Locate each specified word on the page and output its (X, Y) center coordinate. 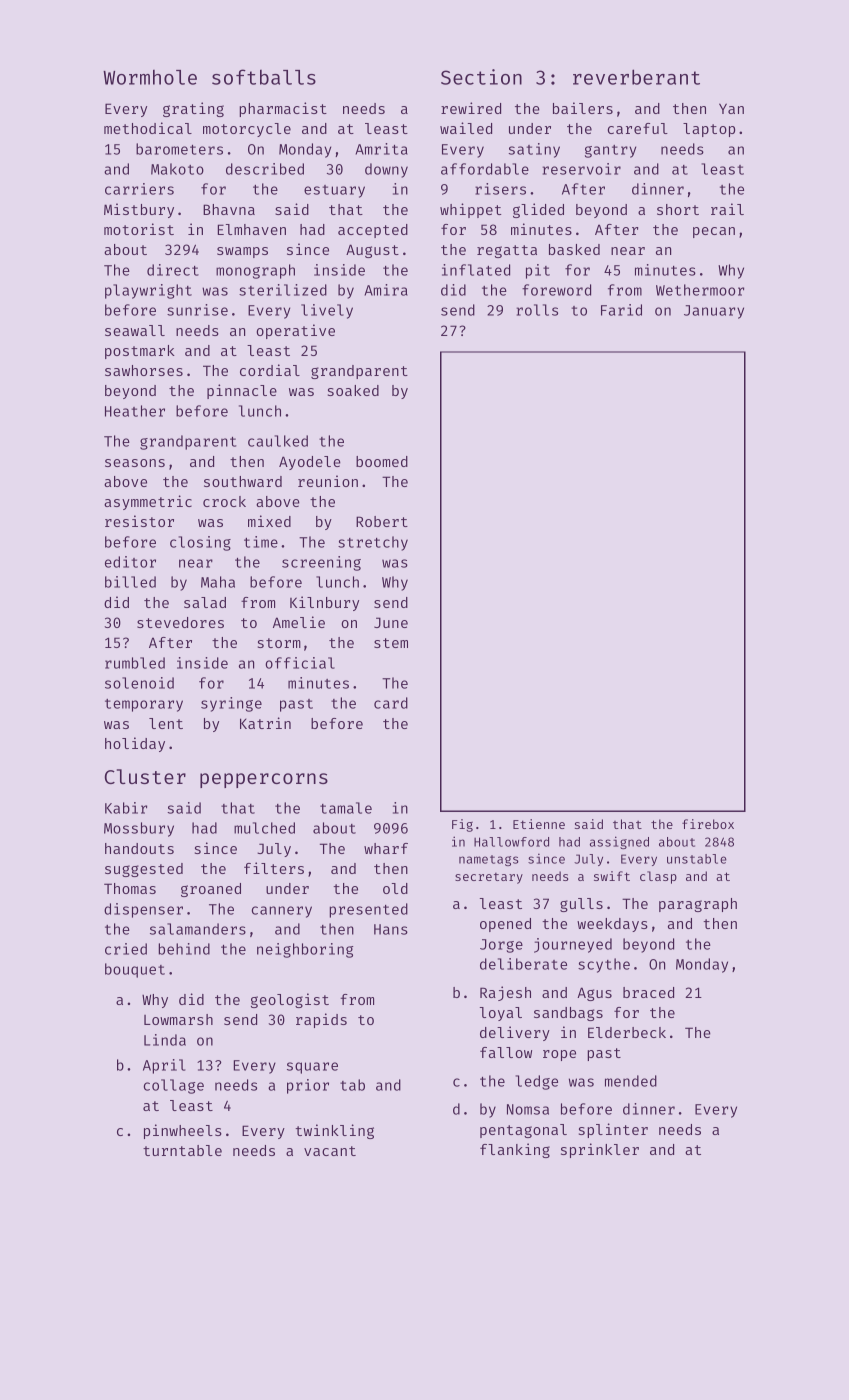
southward (243, 481)
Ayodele (310, 463)
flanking (515, 1150)
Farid (621, 310)
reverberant (636, 77)
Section (481, 77)
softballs (264, 77)
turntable (182, 1150)
